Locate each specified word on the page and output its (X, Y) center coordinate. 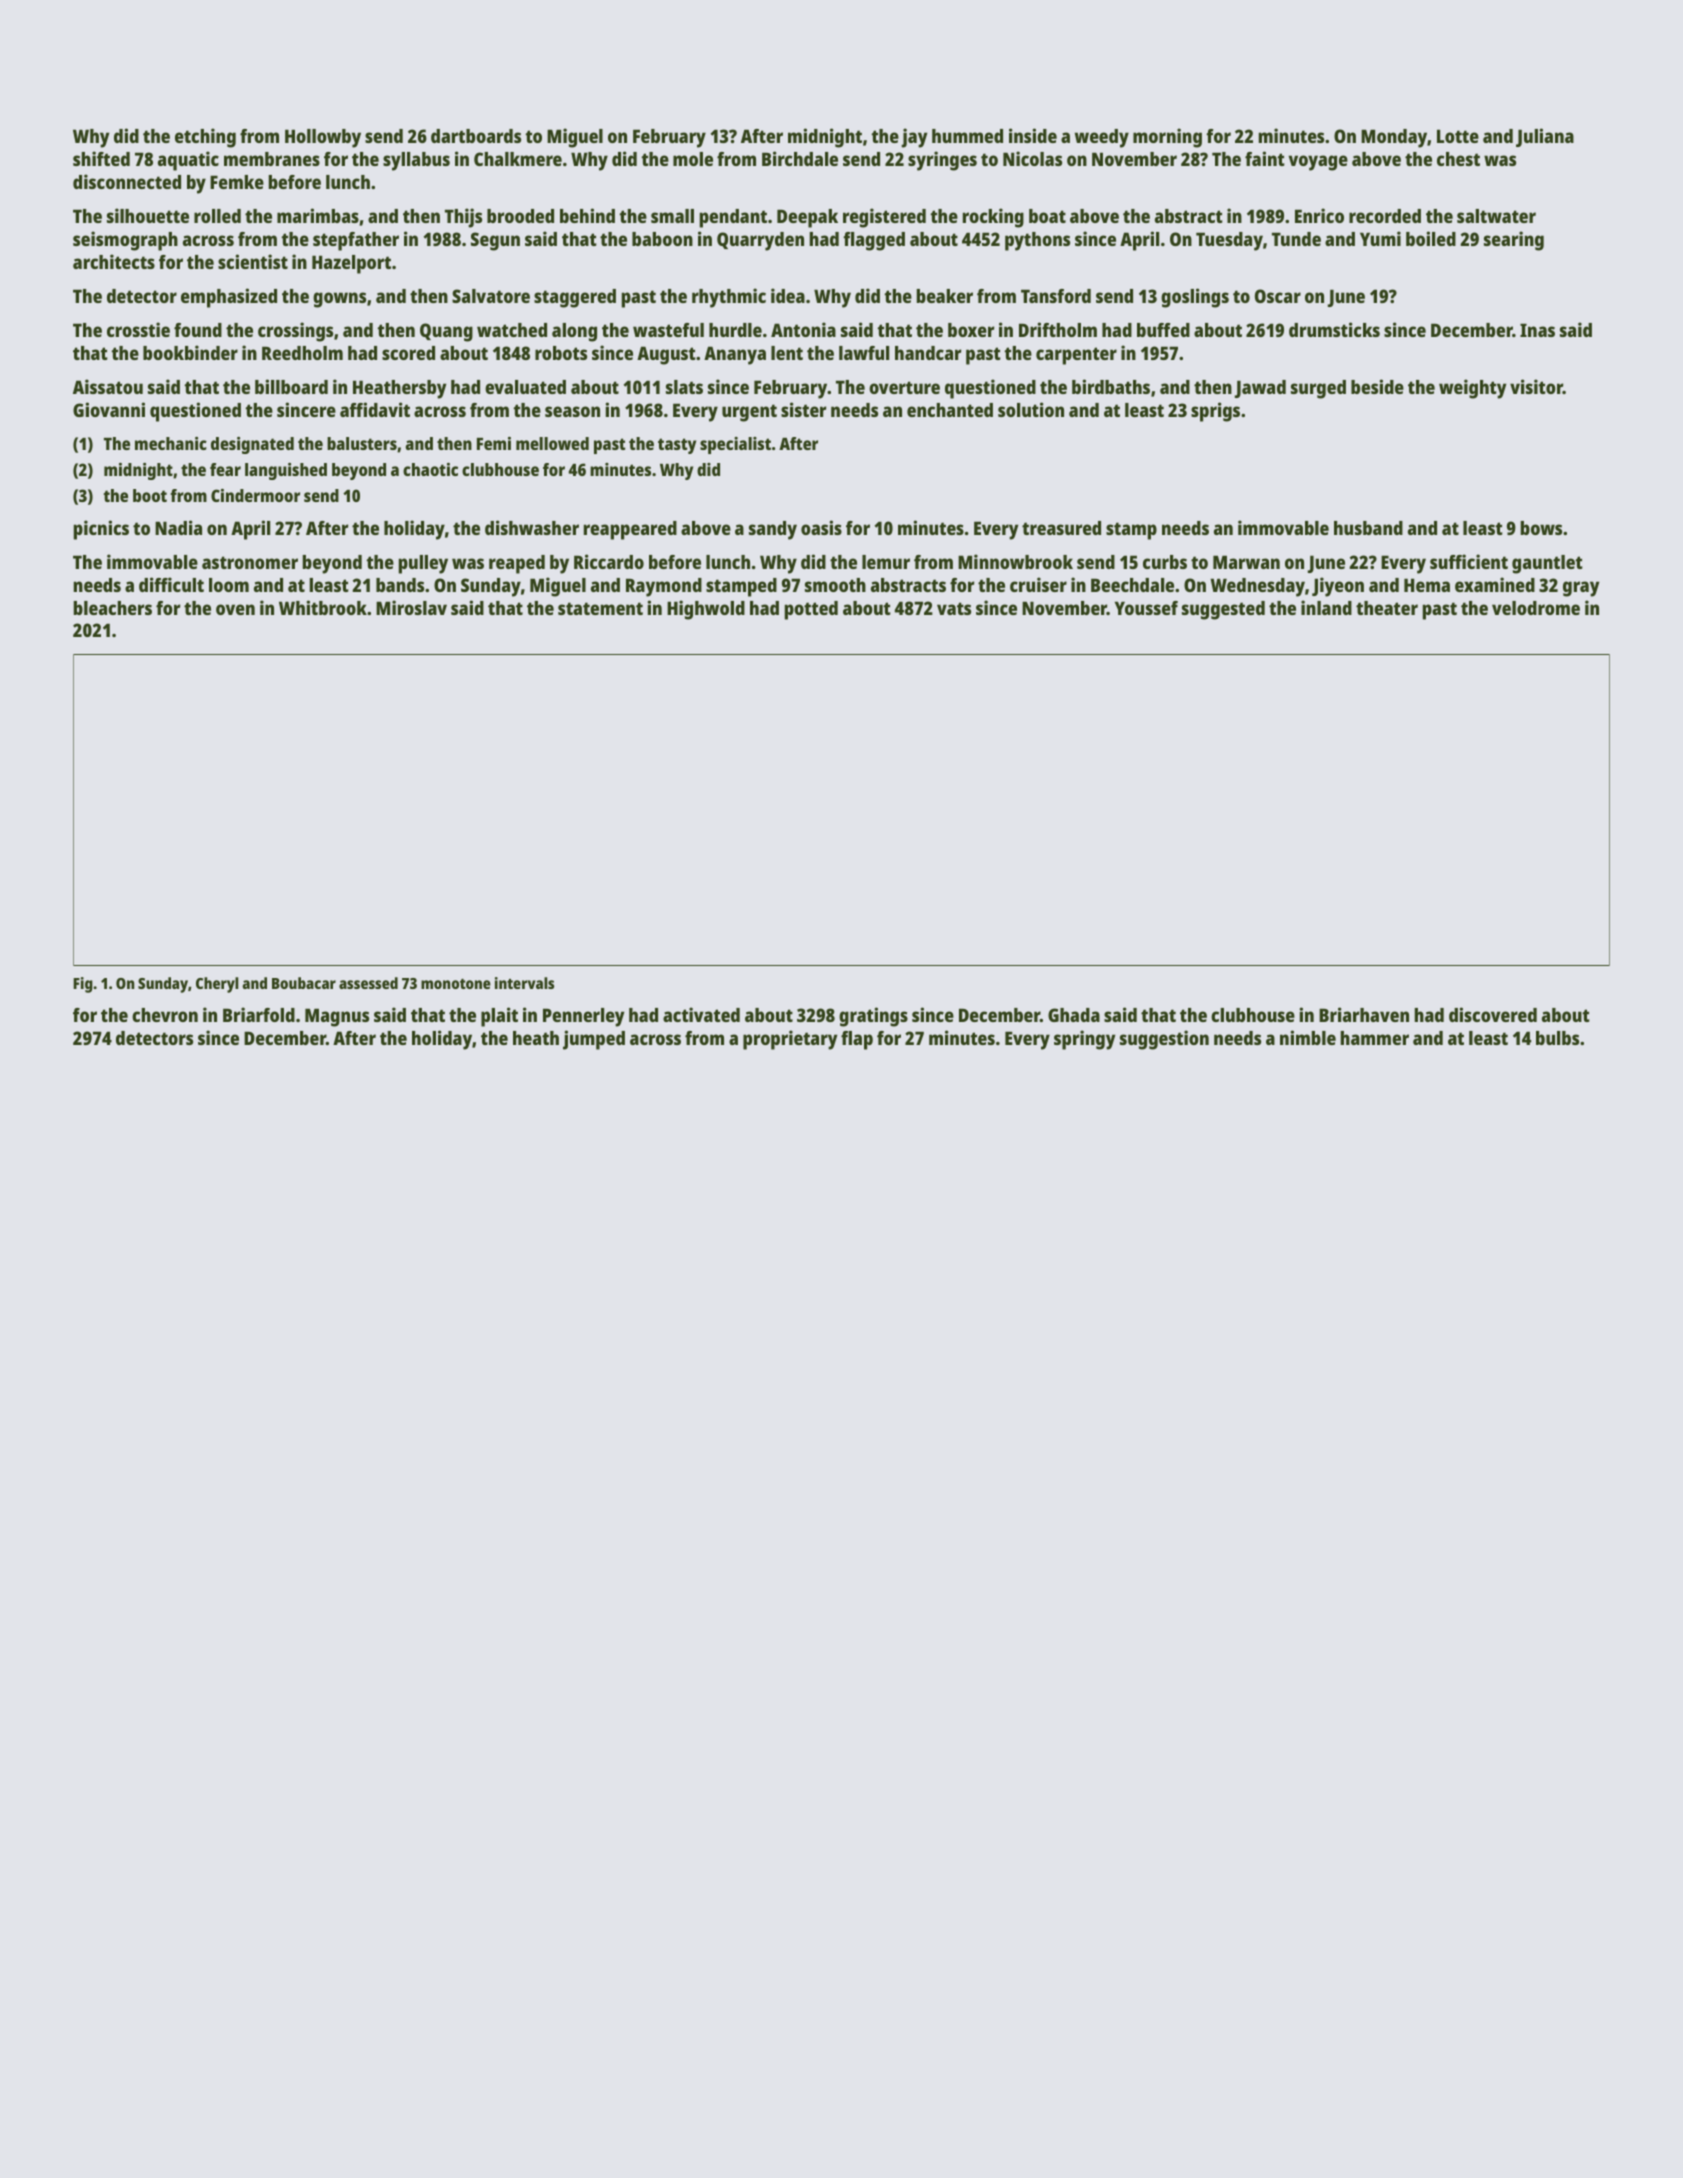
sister (803, 409)
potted (811, 610)
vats (954, 608)
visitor (1536, 386)
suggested (1223, 610)
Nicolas (1032, 158)
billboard (291, 386)
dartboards (476, 136)
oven (235, 609)
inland (1326, 607)
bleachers (113, 608)
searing (1514, 241)
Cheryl (217, 985)
